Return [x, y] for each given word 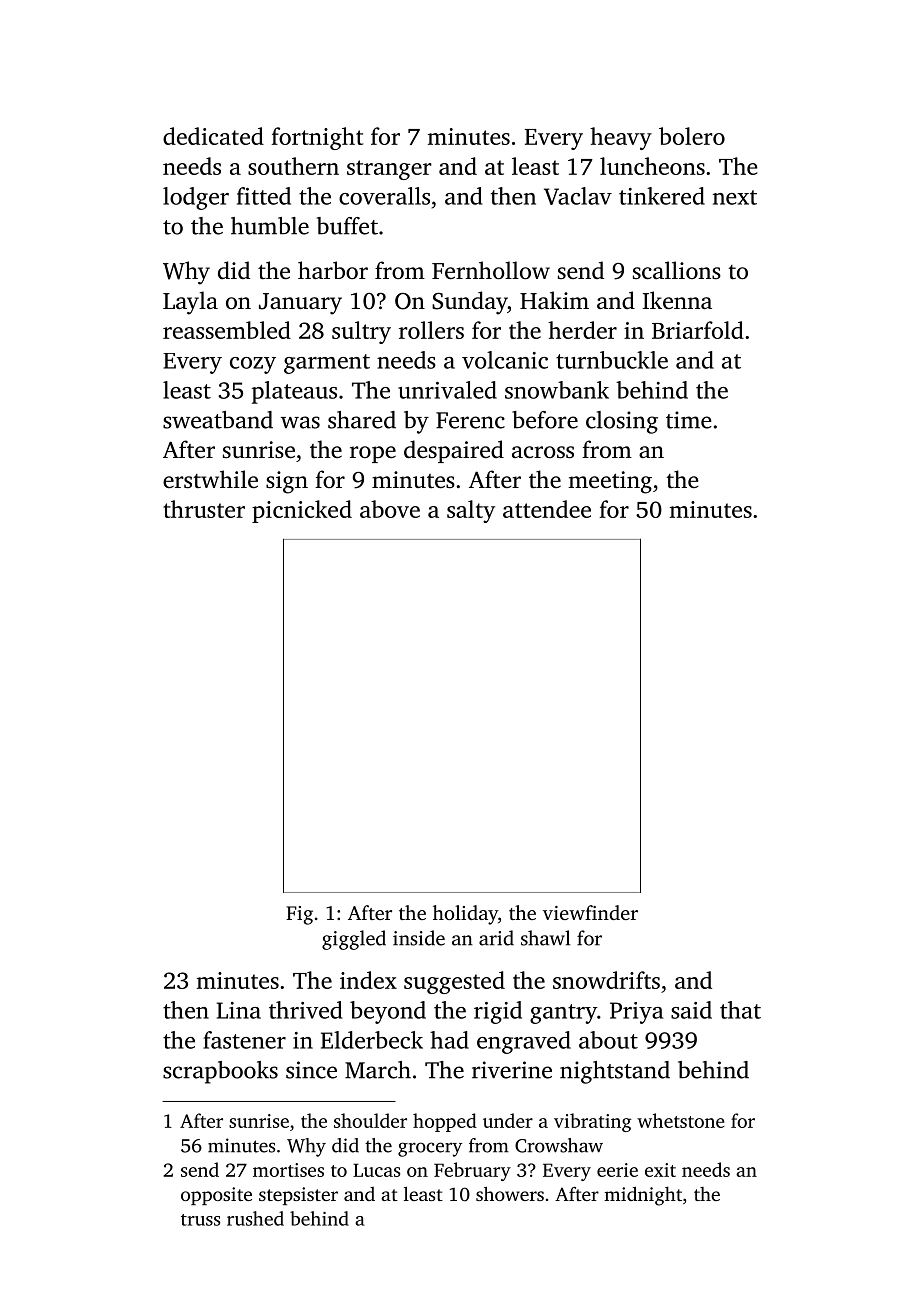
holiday [465, 915]
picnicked [302, 511]
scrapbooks [220, 1072]
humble [270, 226]
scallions [677, 270]
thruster [204, 509]
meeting [610, 482]
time [689, 420]
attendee [547, 509]
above [390, 509]
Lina [239, 1010]
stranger [389, 170]
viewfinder [590, 912]
